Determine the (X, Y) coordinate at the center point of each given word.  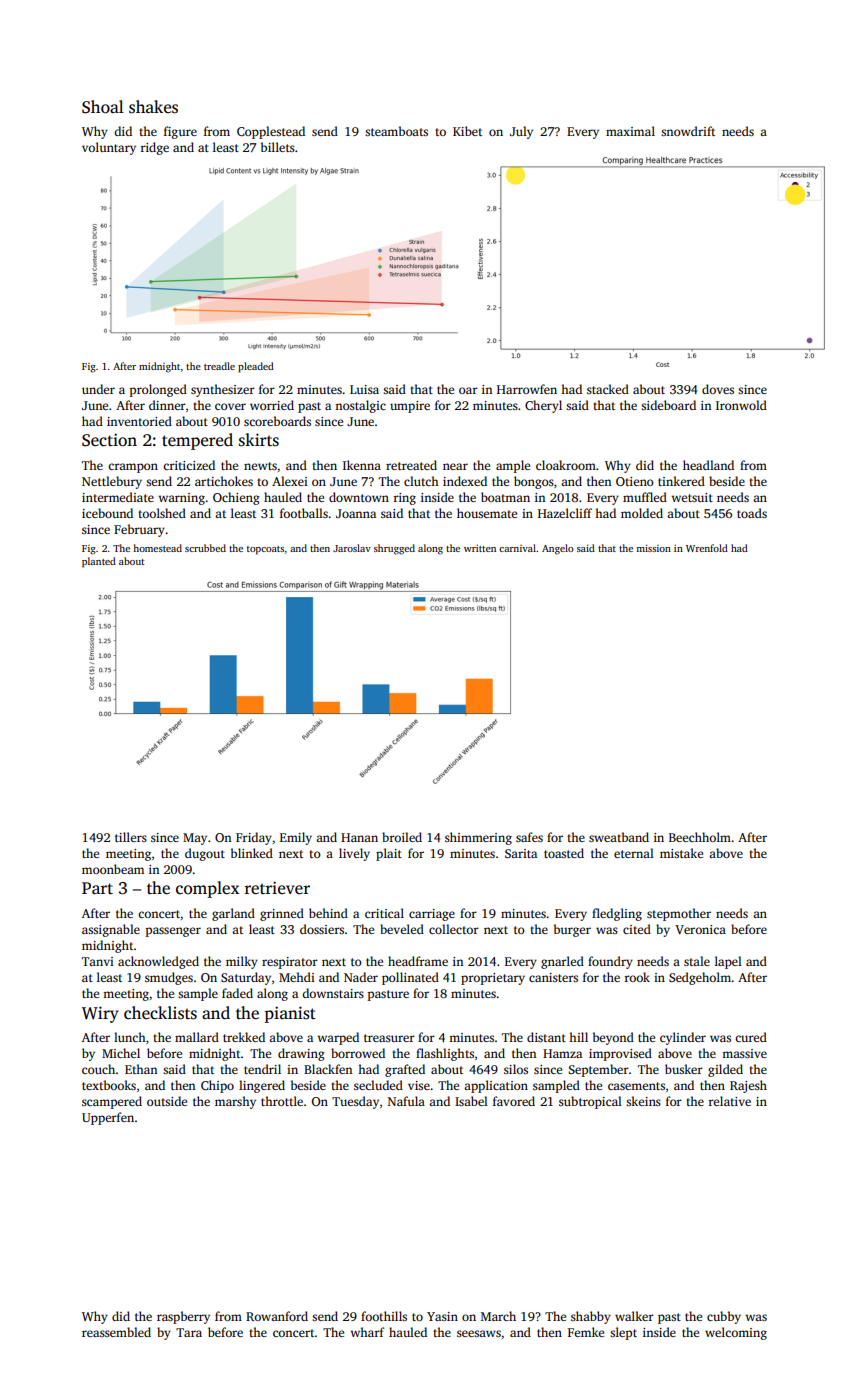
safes (529, 837)
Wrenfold (707, 548)
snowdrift (688, 131)
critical (384, 913)
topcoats (265, 550)
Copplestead (271, 132)
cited (637, 929)
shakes (153, 107)
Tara (189, 1332)
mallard (197, 1037)
